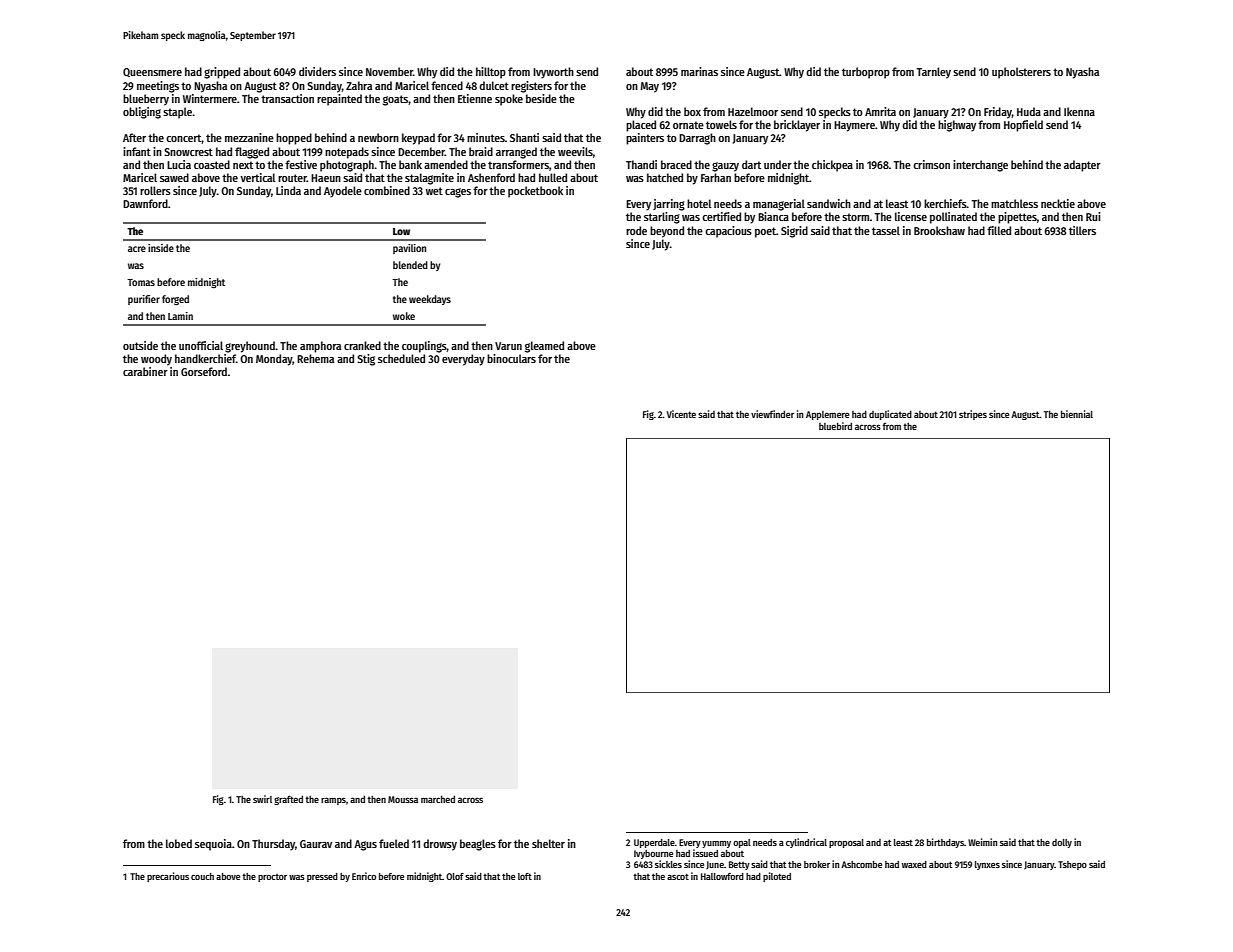  I want to click on Applemere, so click(827, 415).
